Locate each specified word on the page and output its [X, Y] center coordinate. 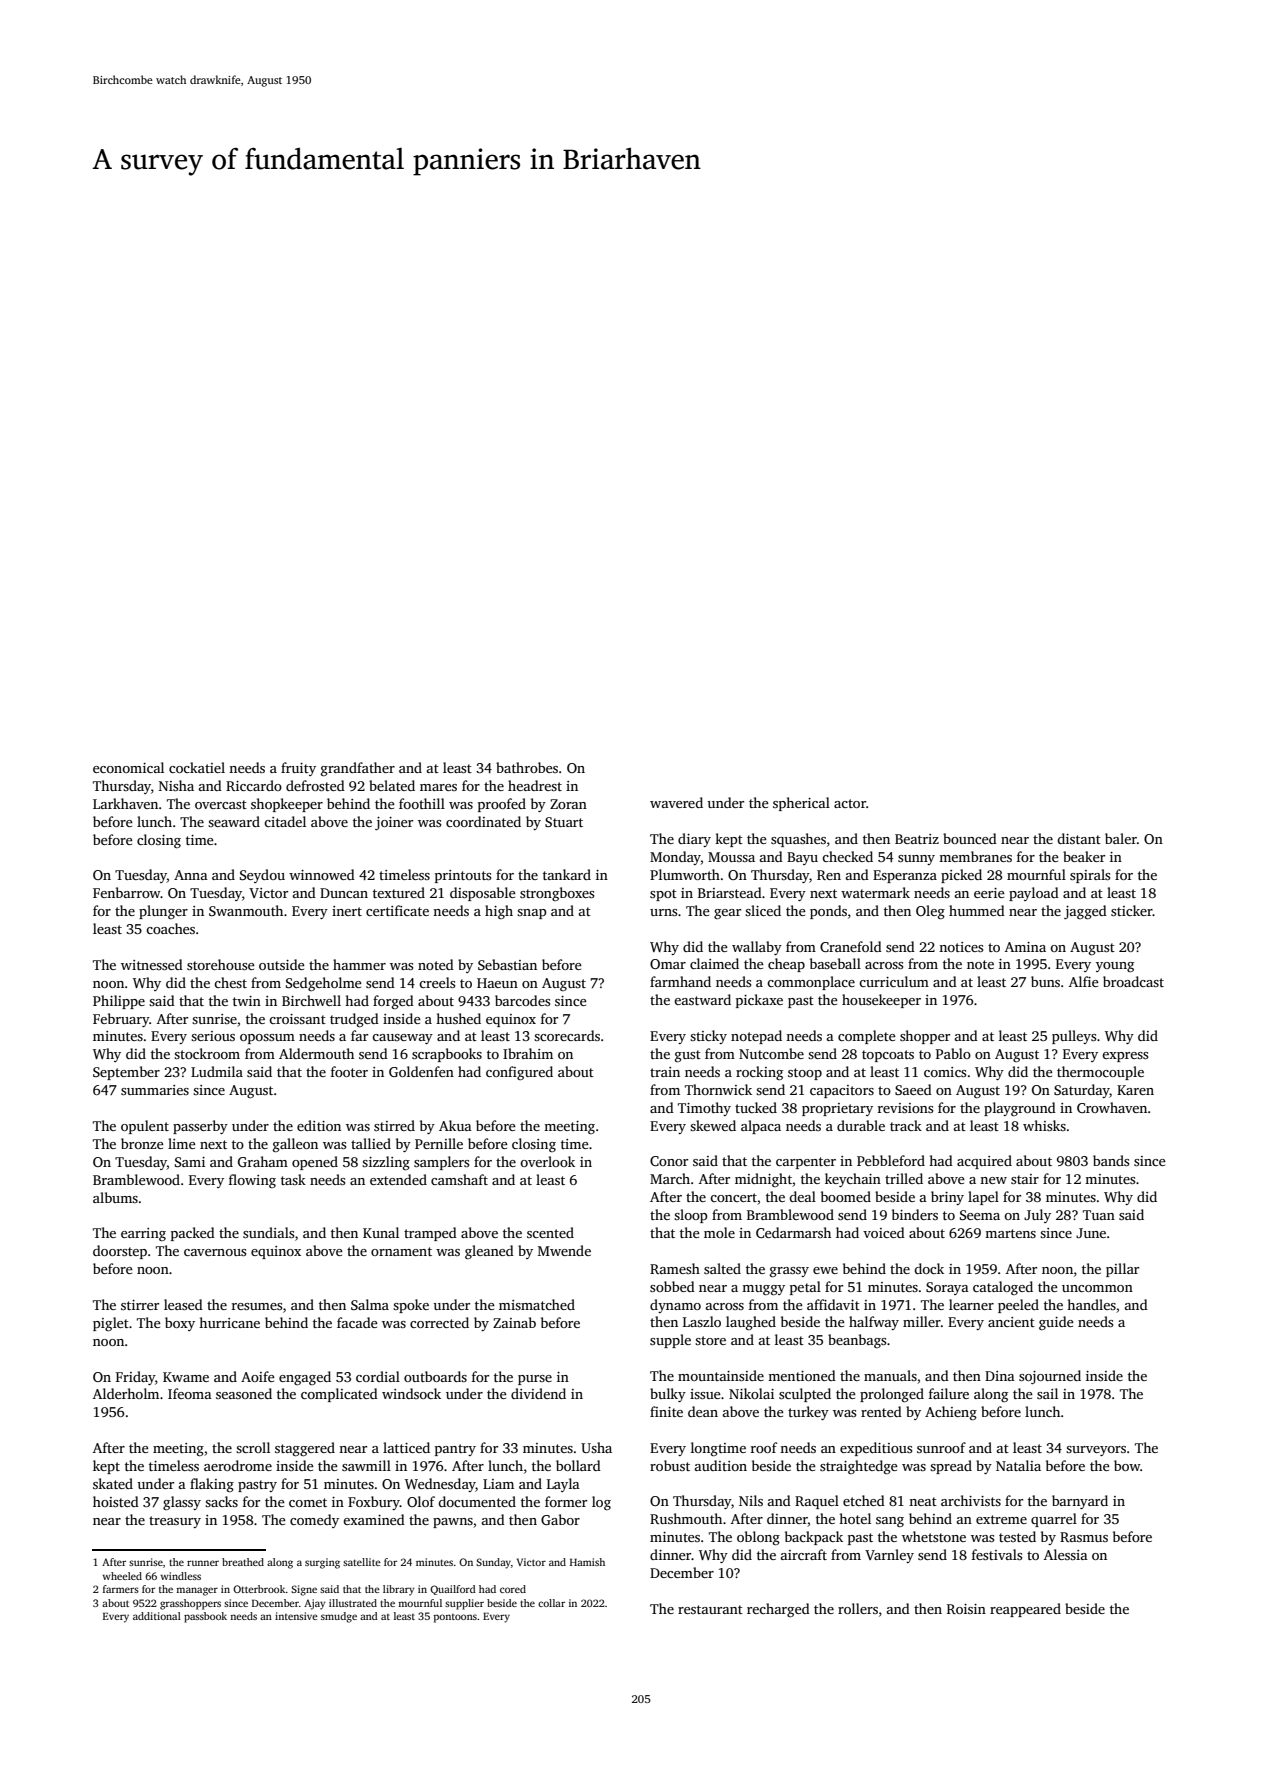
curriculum [894, 981]
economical [128, 767]
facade [357, 1322]
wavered [676, 802]
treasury [175, 1522]
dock [929, 1268]
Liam [498, 1484]
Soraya [947, 1288]
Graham [263, 1161]
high [499, 912]
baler [1121, 838]
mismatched [537, 1304]
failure [949, 1393]
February [121, 1020]
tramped [430, 1234]
